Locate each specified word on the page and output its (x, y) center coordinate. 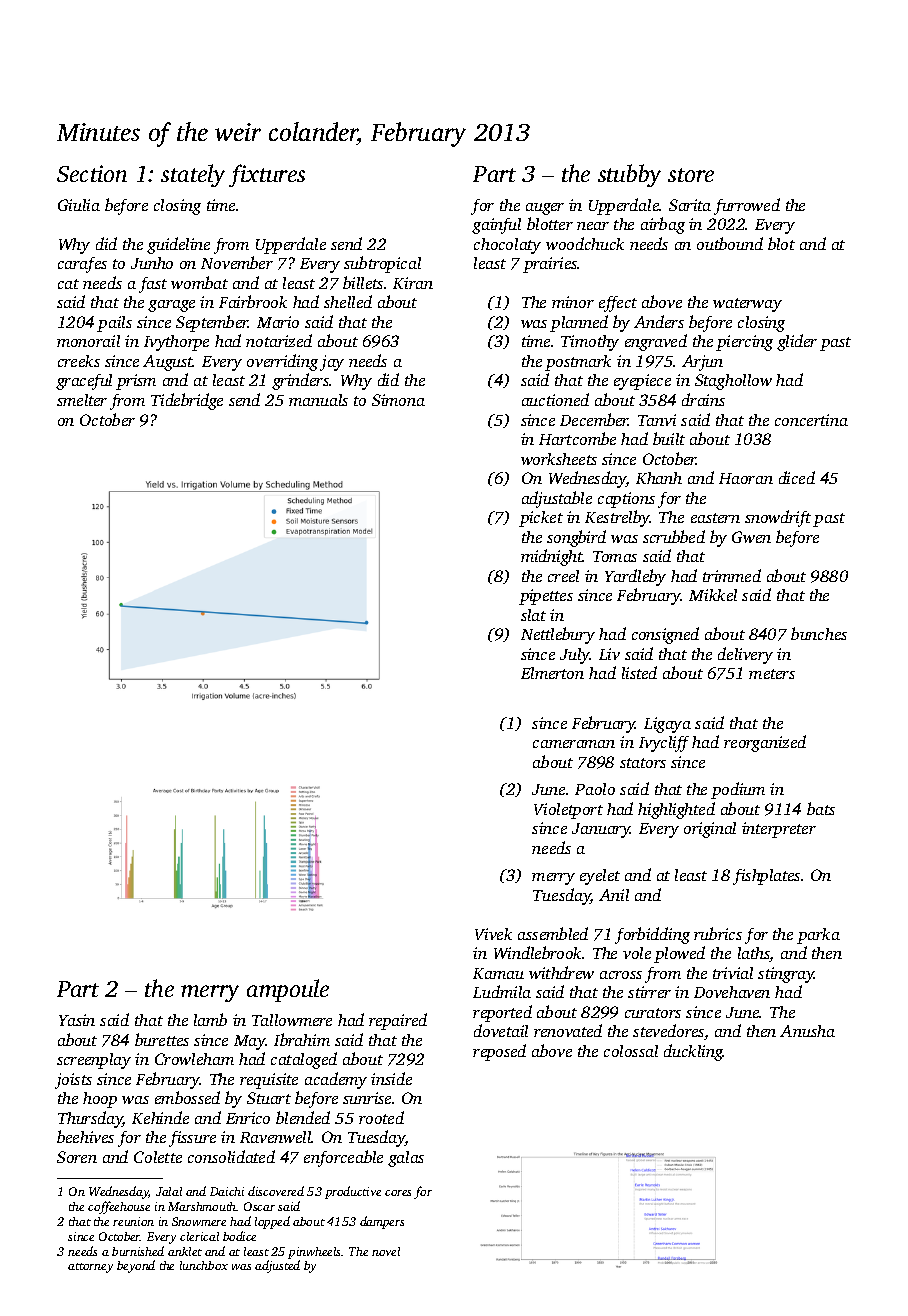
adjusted (277, 1266)
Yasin (77, 1020)
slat (533, 615)
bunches (819, 633)
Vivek (493, 934)
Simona (398, 400)
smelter (82, 400)
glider (797, 342)
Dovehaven (732, 992)
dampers (382, 1222)
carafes (82, 265)
